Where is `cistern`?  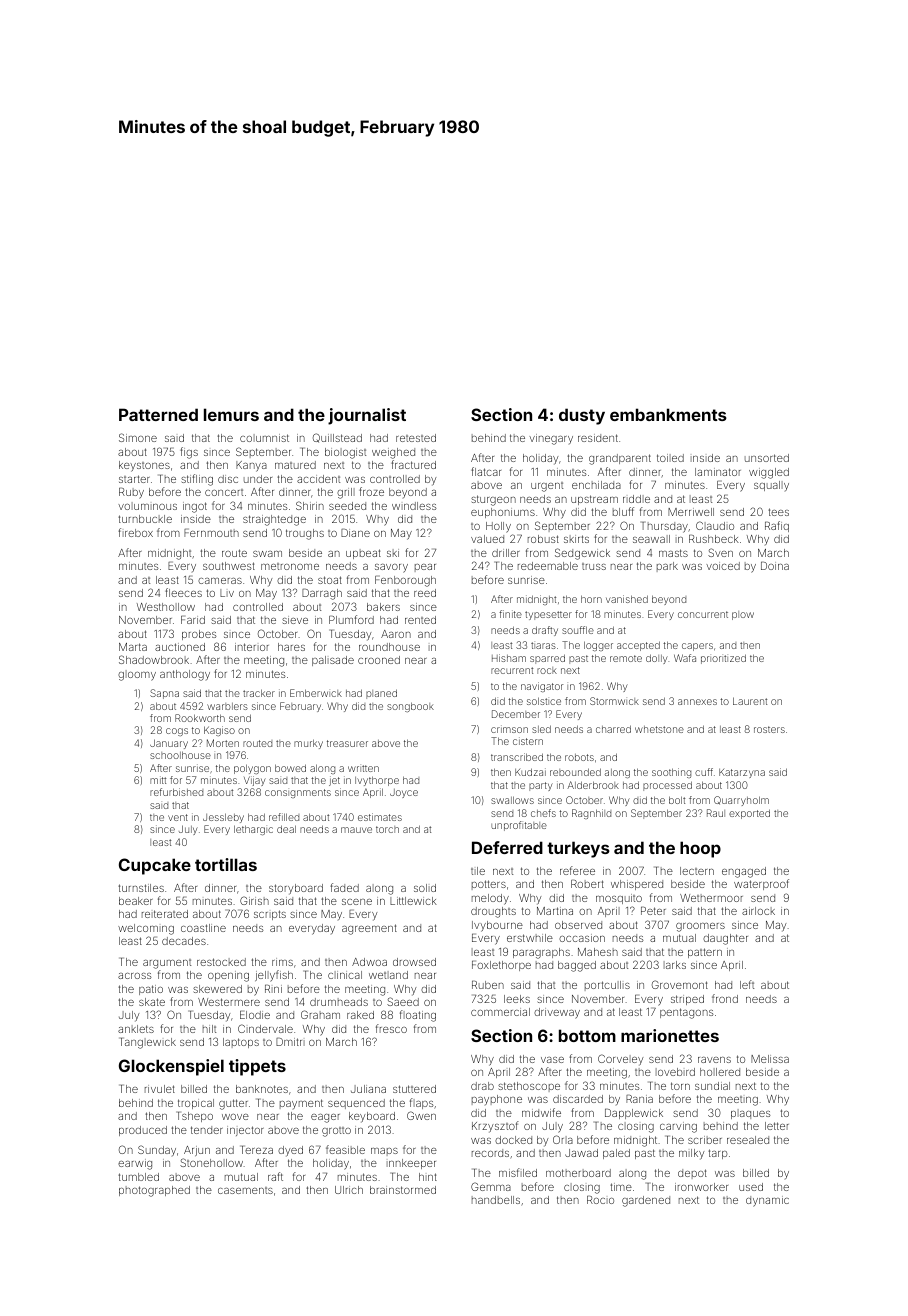
cistern is located at coordinates (528, 741).
